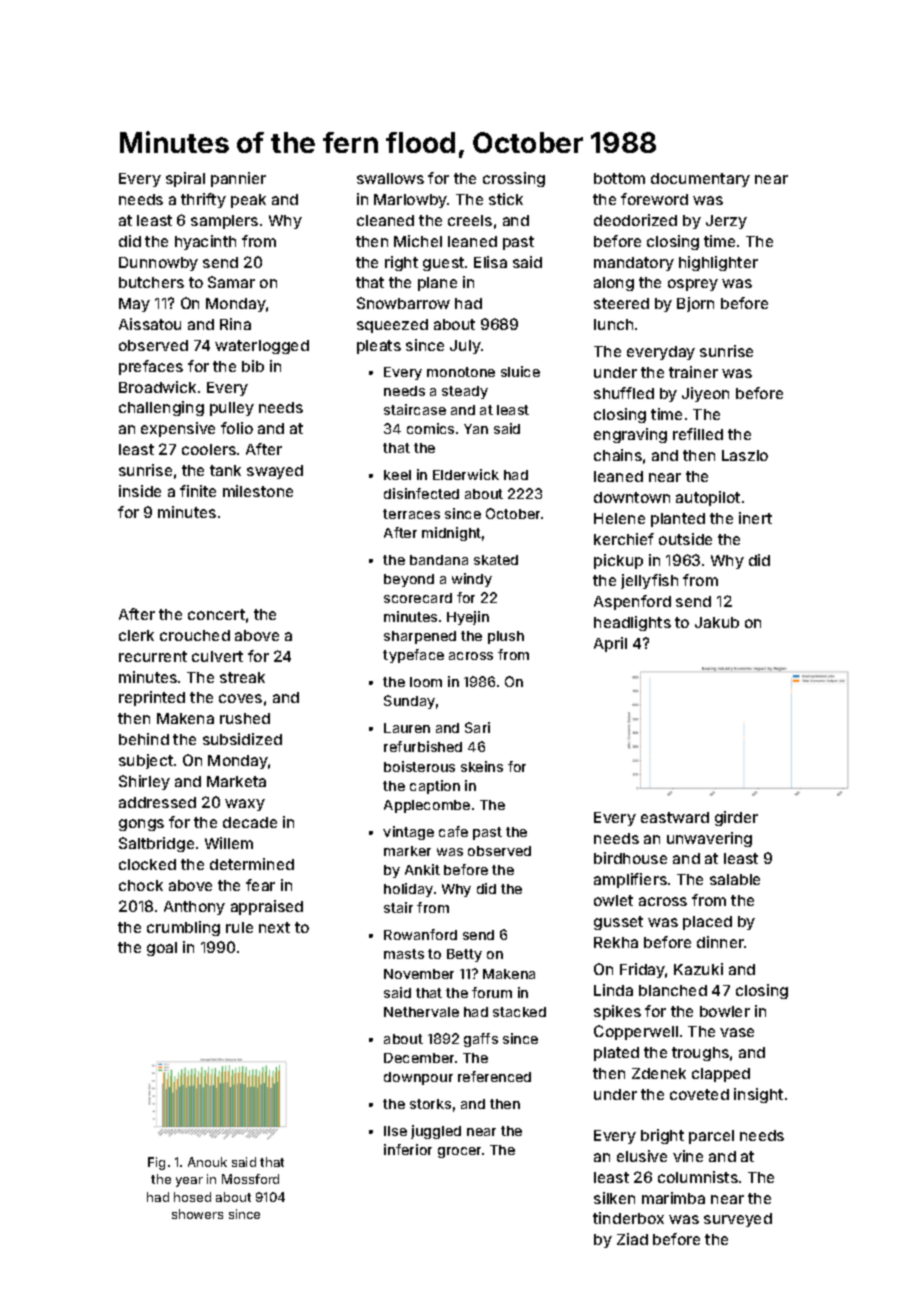 The width and height of the page is (908, 1316). I want to click on stick, so click(506, 199).
